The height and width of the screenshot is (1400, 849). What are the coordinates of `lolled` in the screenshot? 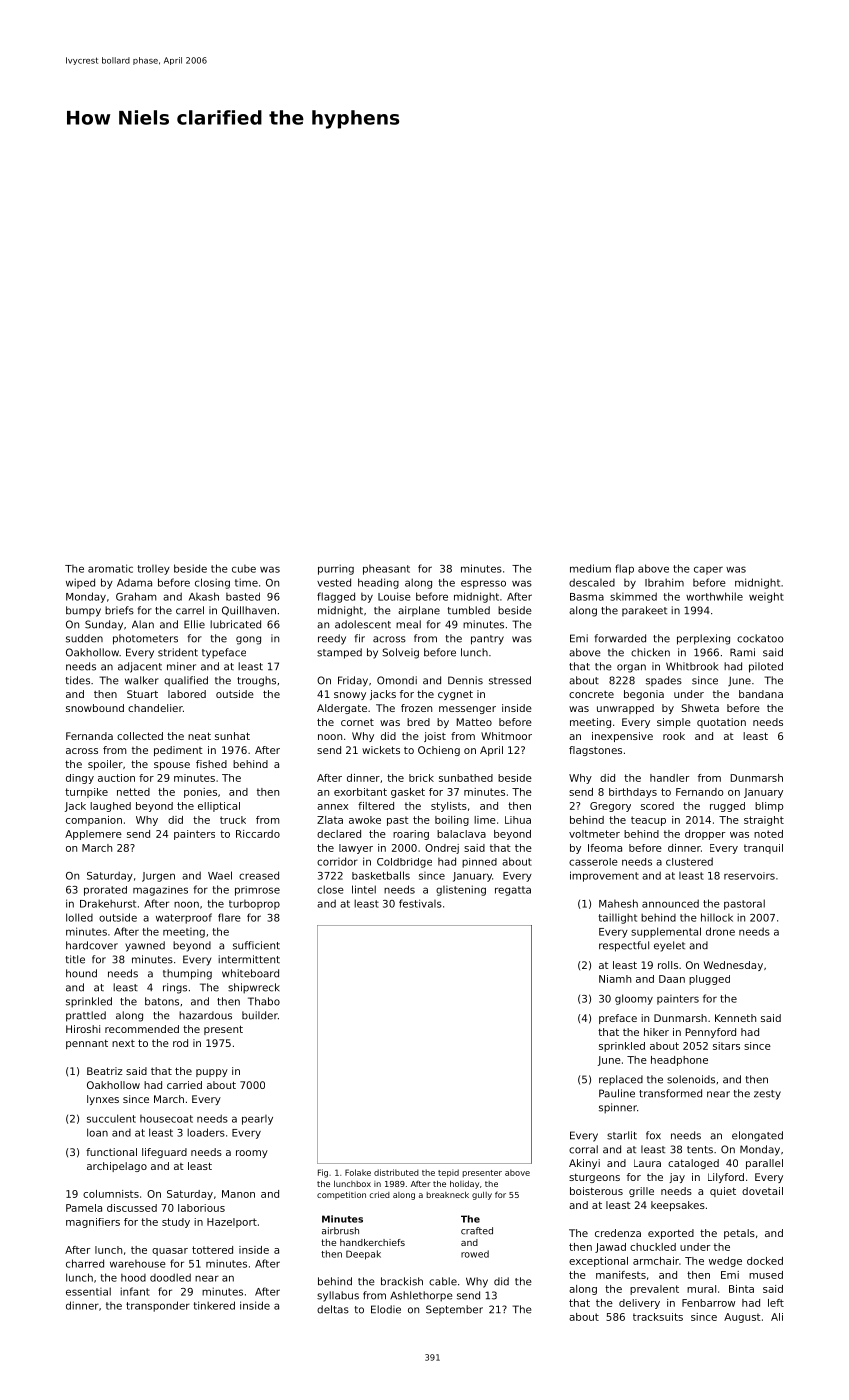 It's located at (79, 917).
